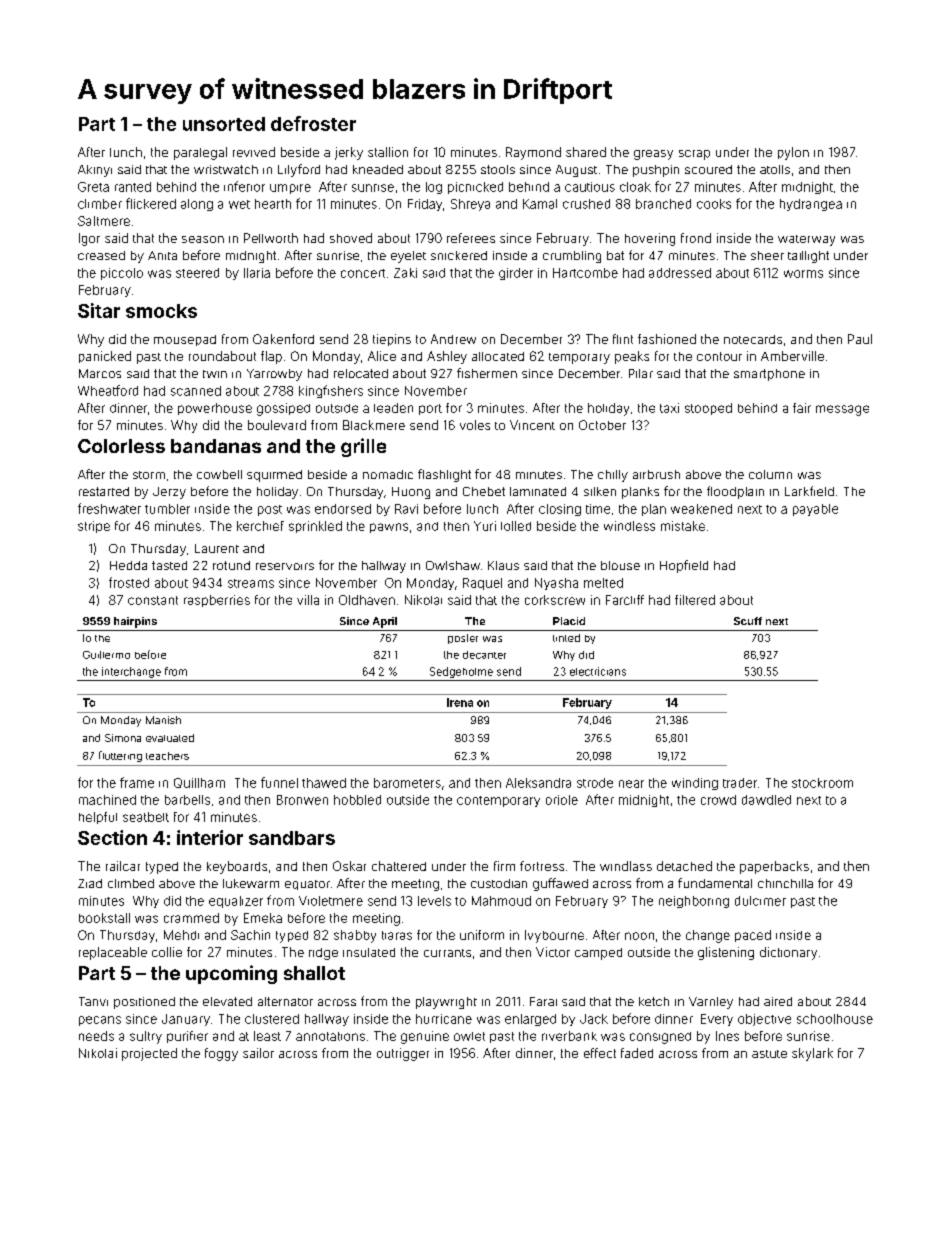 The image size is (952, 1233). Describe the element at coordinates (460, 702) in the screenshot. I see `Irena` at that location.
